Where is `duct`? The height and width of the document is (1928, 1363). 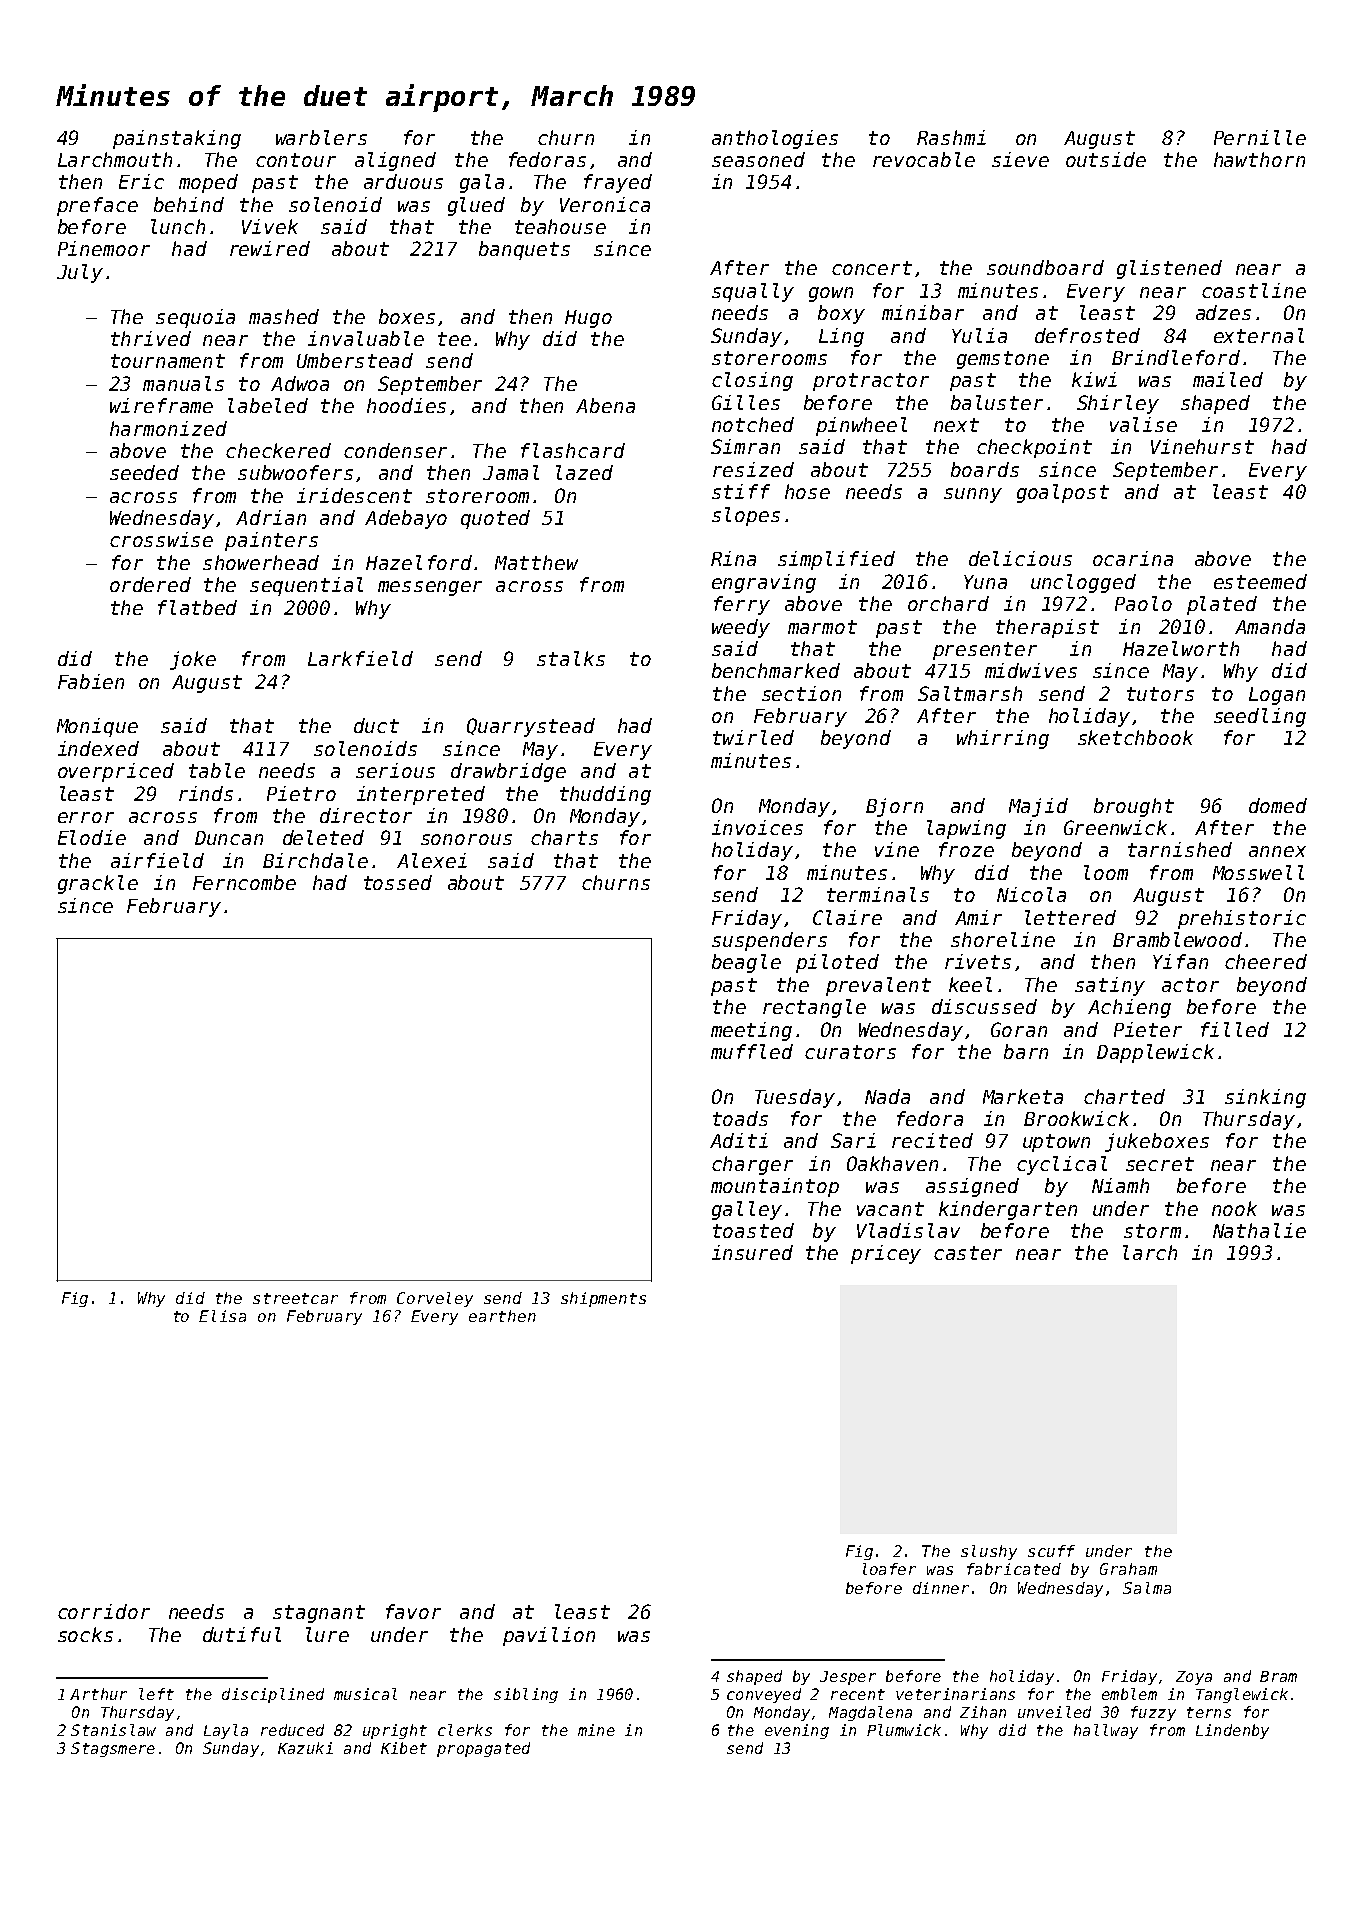 duct is located at coordinates (376, 725).
